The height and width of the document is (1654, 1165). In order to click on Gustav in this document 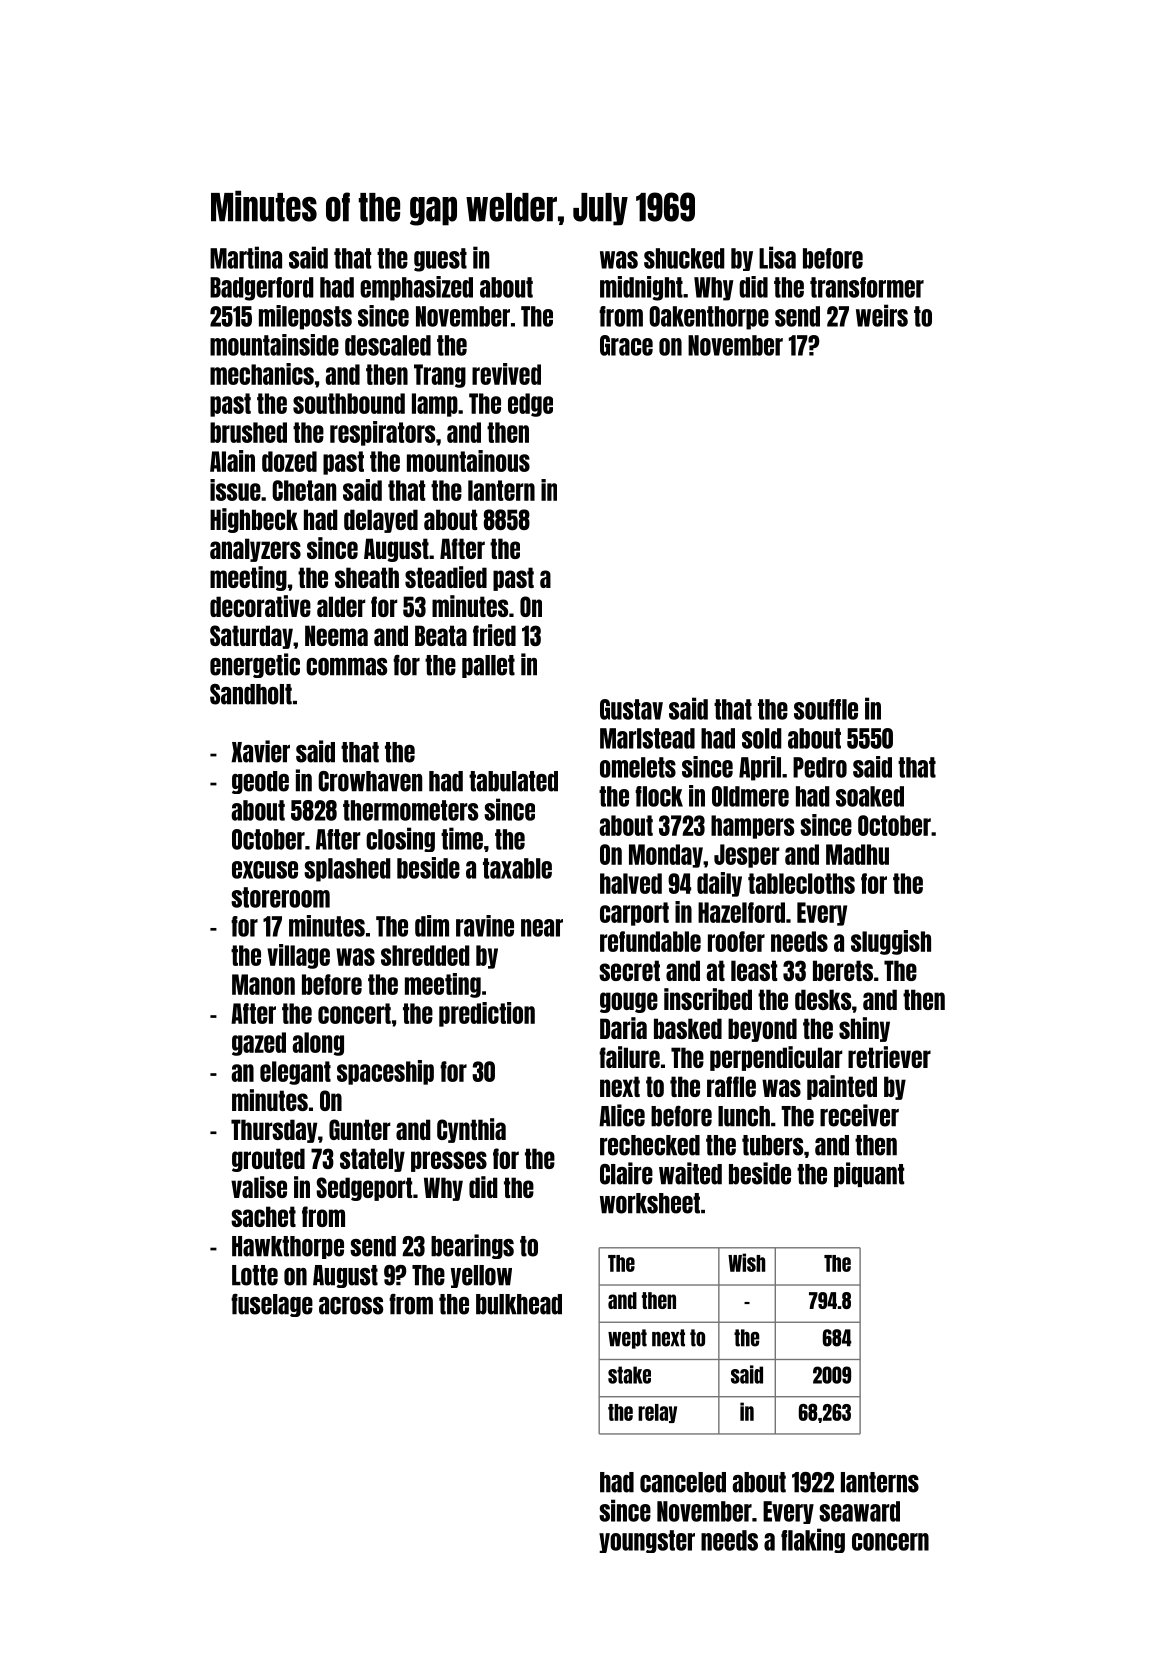, I will do `click(631, 709)`.
